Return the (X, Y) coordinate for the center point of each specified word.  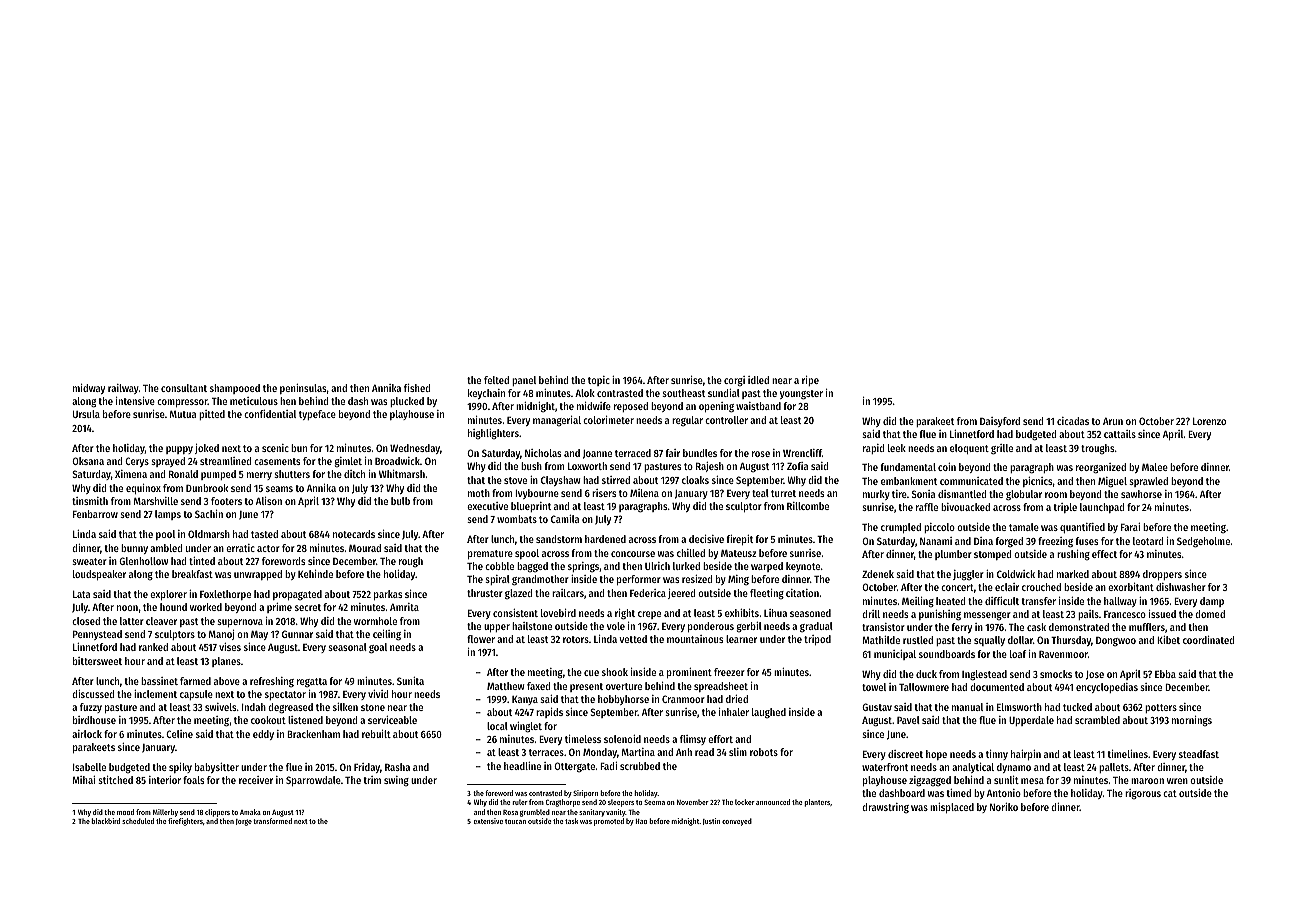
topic (599, 381)
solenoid (622, 739)
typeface (317, 415)
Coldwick (1016, 574)
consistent (515, 613)
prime (279, 608)
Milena (644, 493)
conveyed (737, 822)
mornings (1192, 721)
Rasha (397, 767)
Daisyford (1000, 422)
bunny (134, 549)
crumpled (901, 528)
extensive (488, 821)
